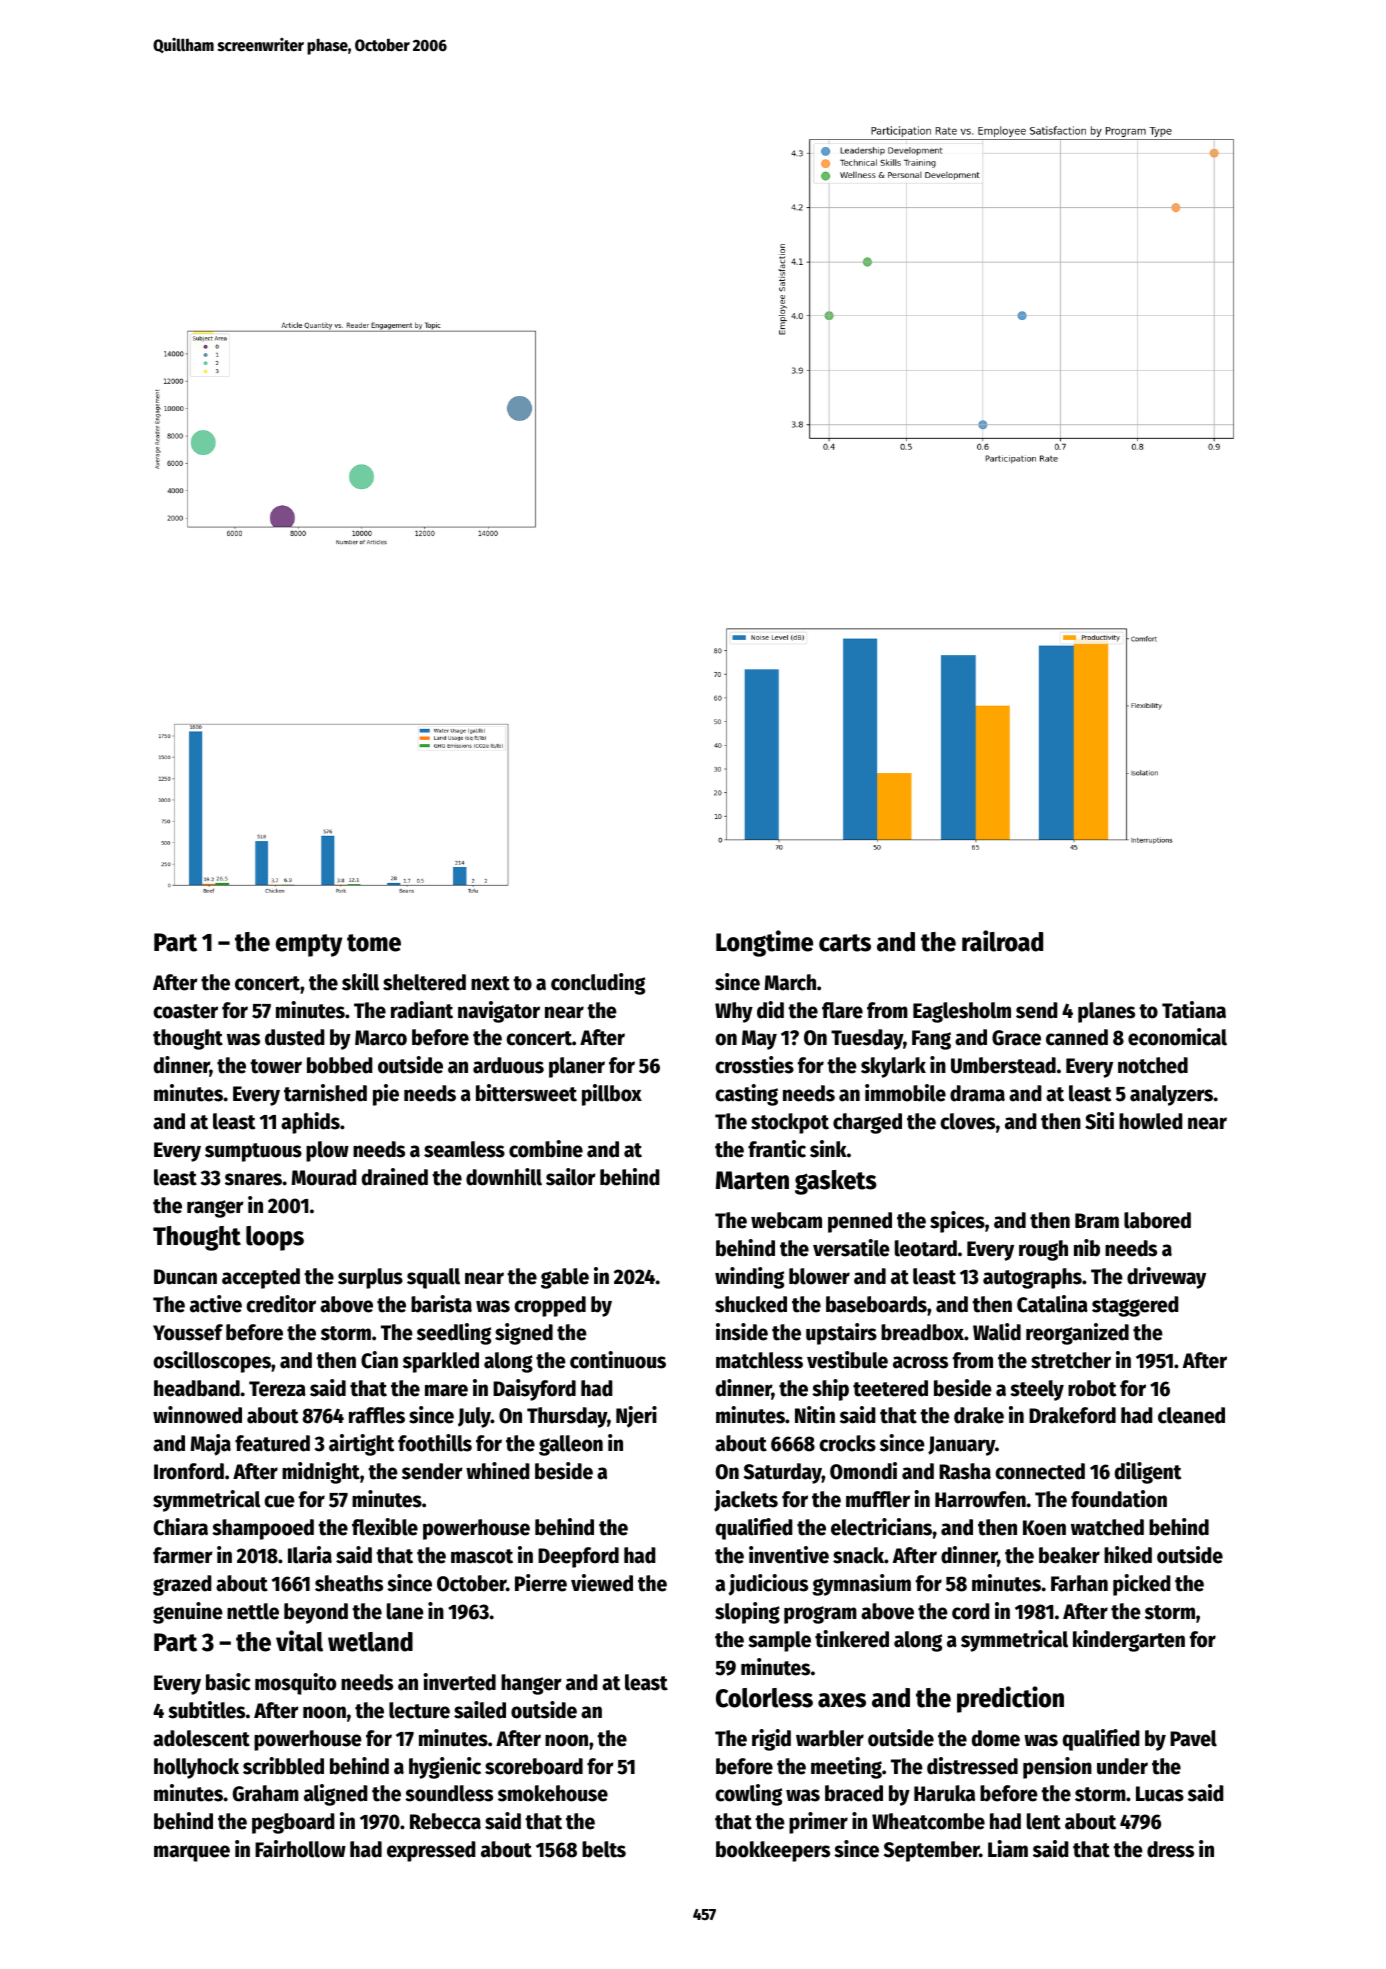 This screenshot has width=1386, height=1969. What do you see at coordinates (996, 1738) in the screenshot?
I see `dome` at bounding box center [996, 1738].
